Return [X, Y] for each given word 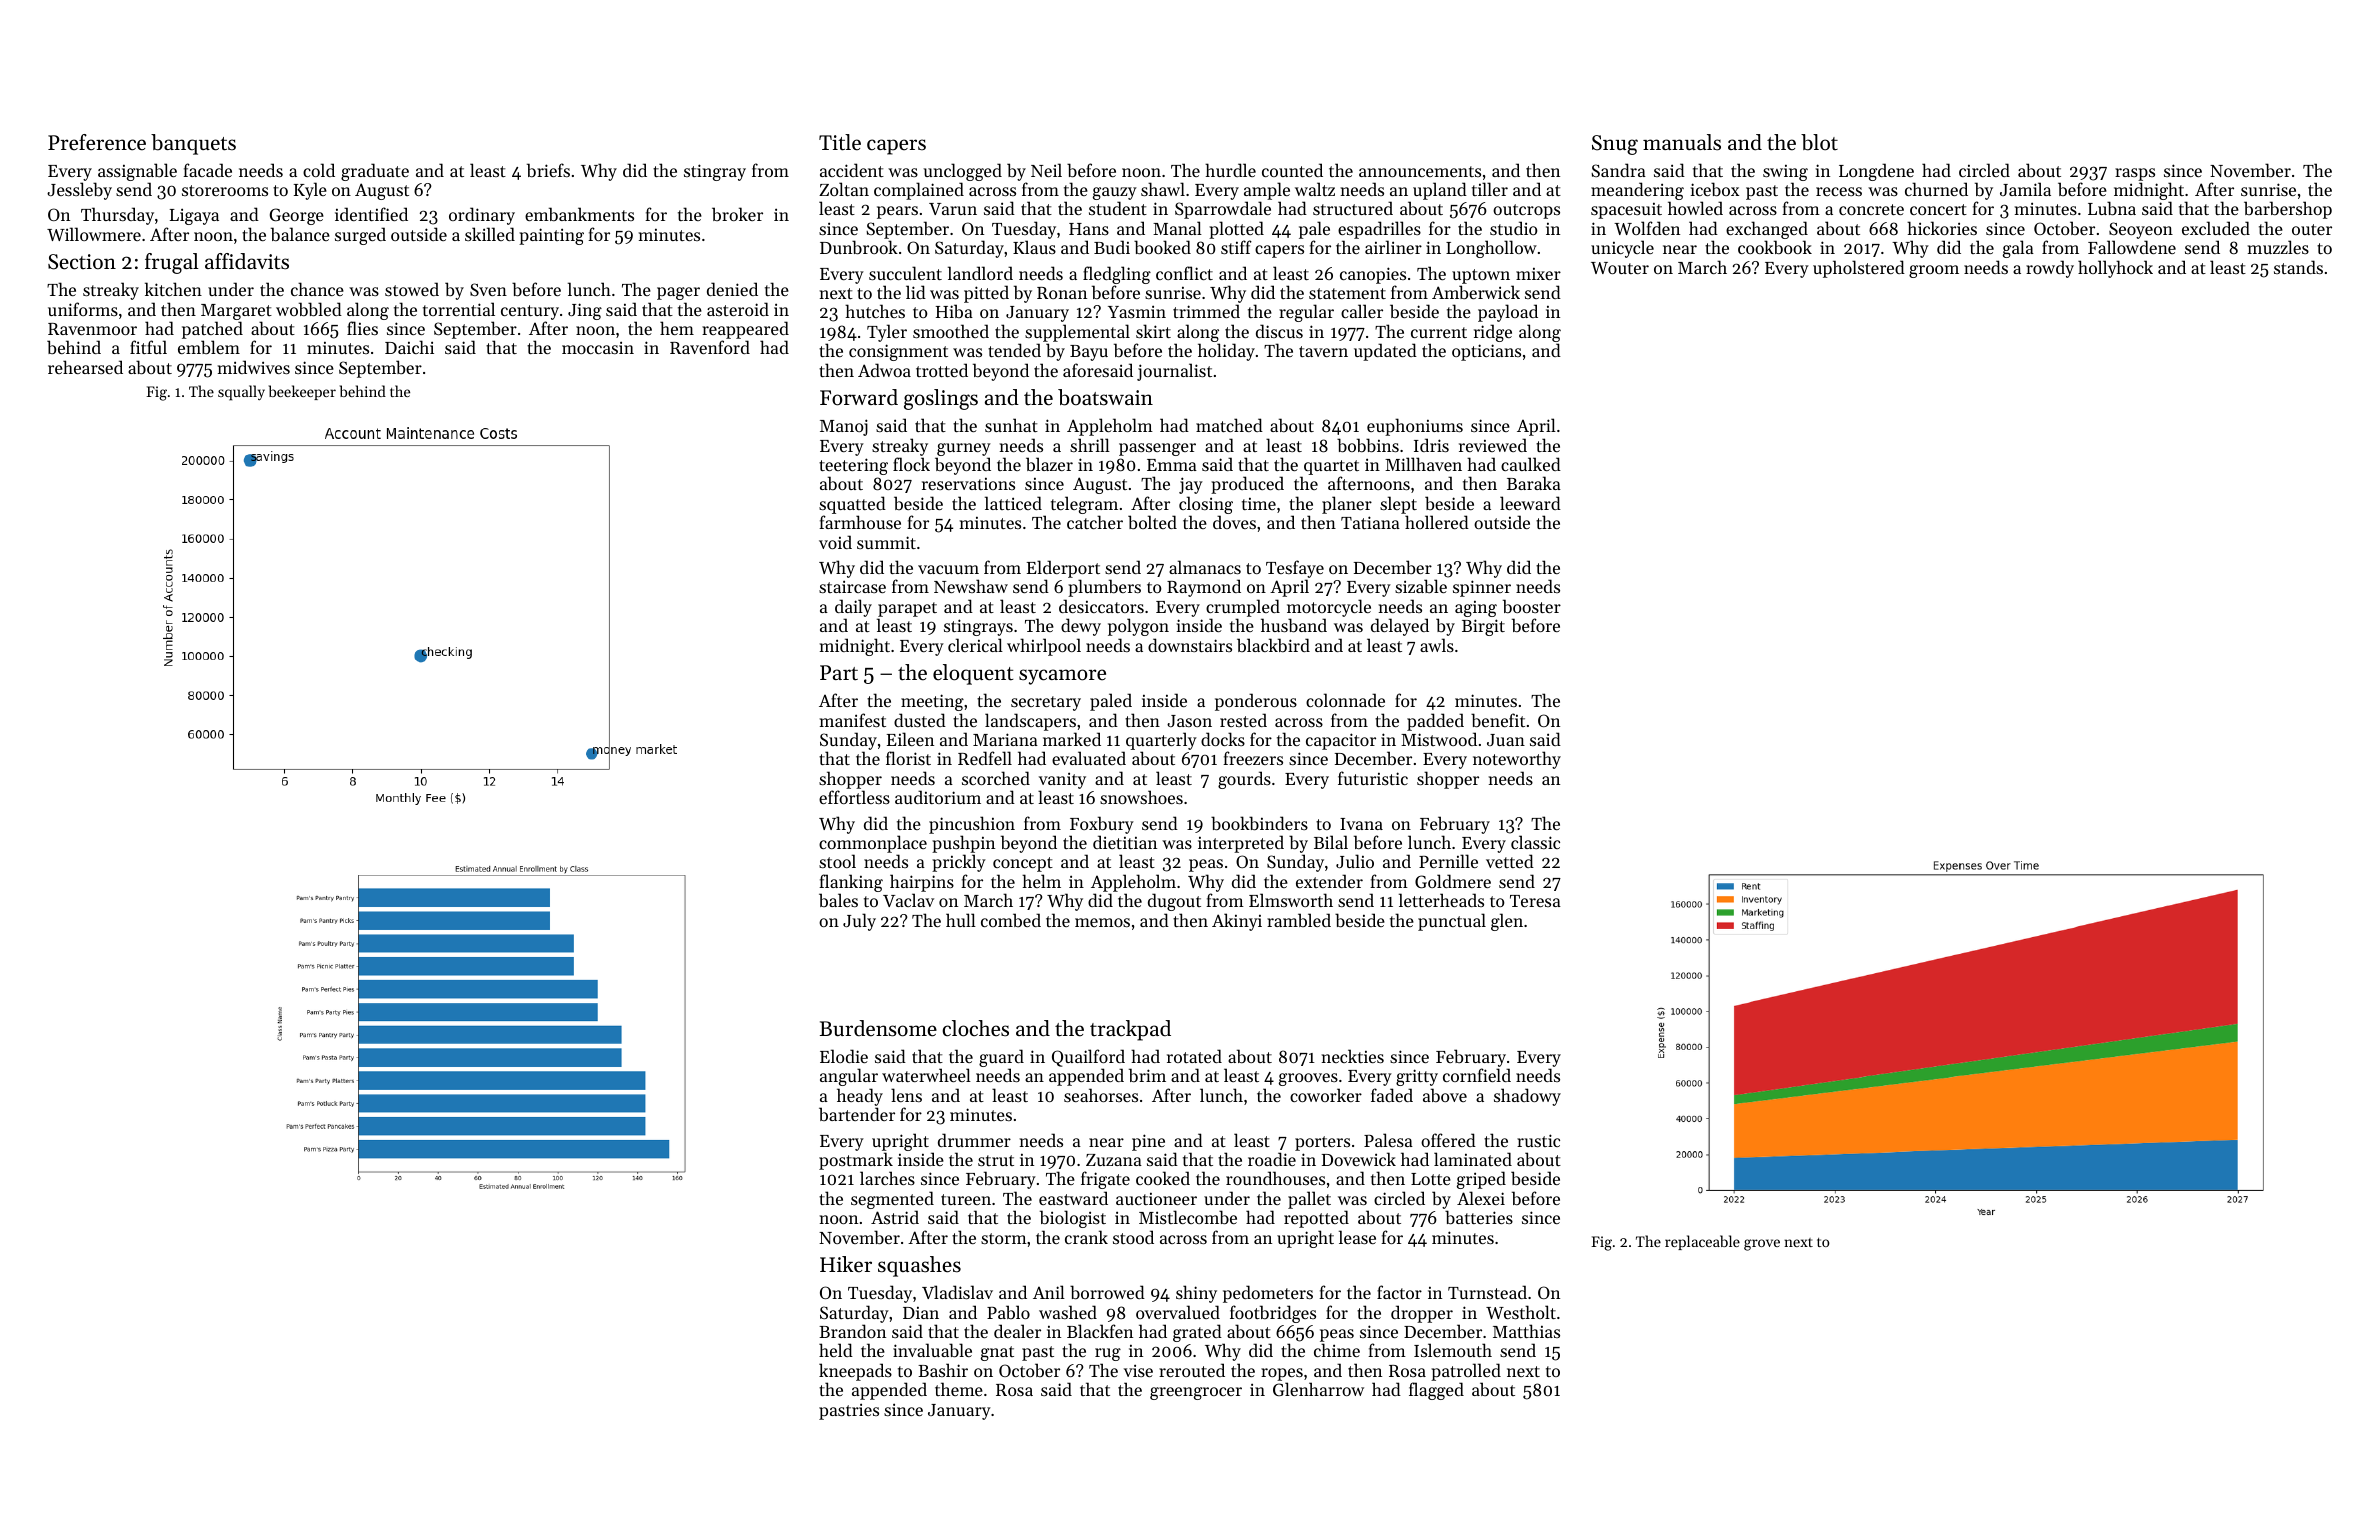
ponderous [1256, 702]
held [836, 1350]
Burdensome [878, 1028]
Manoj [844, 427]
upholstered [1859, 269]
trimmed [1206, 311]
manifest [853, 720]
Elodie [844, 1056]
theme [959, 1389]
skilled [490, 234]
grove [1762, 1245]
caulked [1531, 464]
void [835, 542]
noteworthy [1517, 760]
